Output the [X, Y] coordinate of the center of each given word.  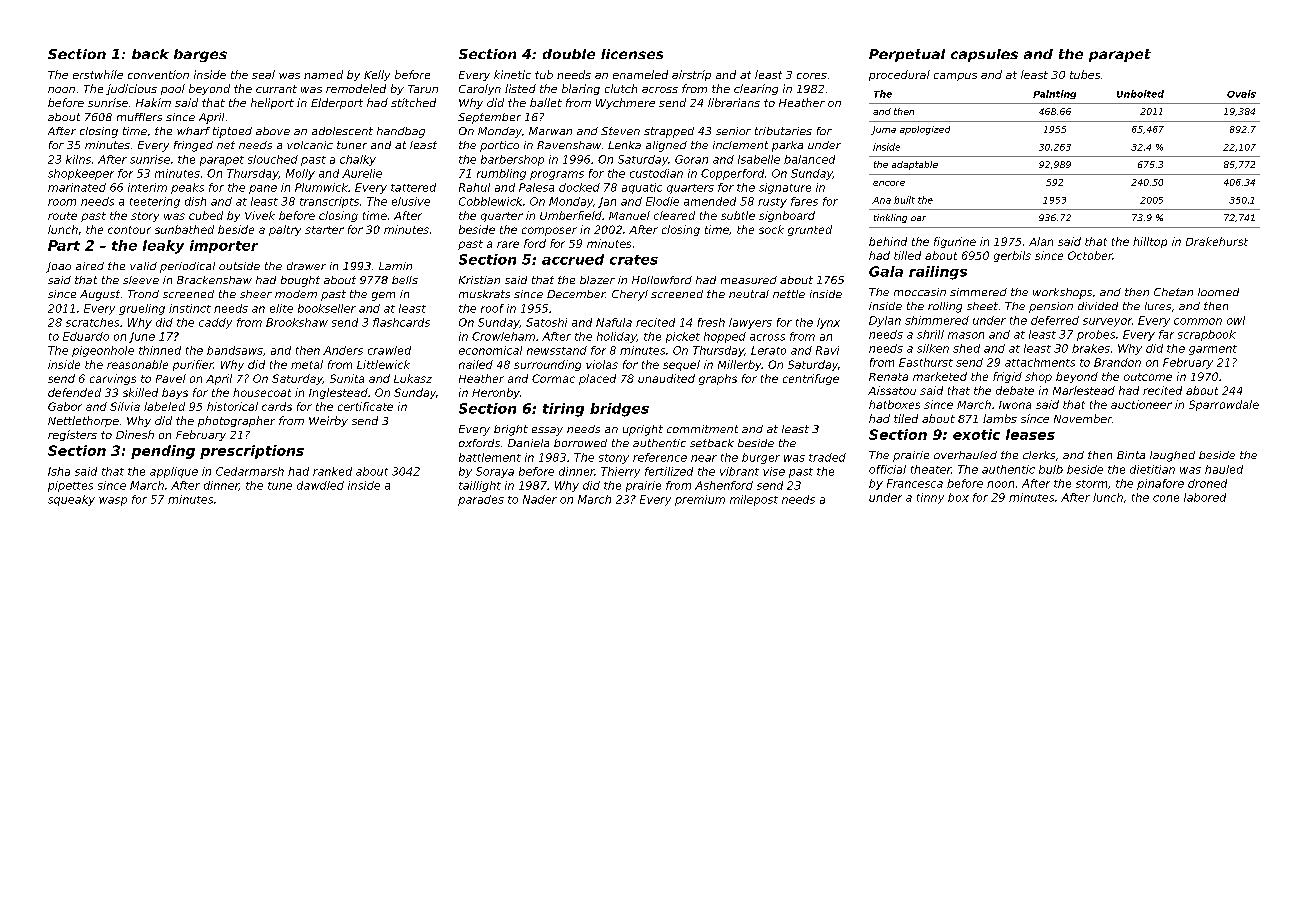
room [62, 202]
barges [200, 55]
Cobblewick [490, 201]
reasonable [137, 364]
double [569, 54]
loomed [1218, 292]
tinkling [890, 218]
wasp [113, 501]
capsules [984, 55]
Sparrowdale [1224, 405]
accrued [573, 259]
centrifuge [811, 379]
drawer [306, 266]
